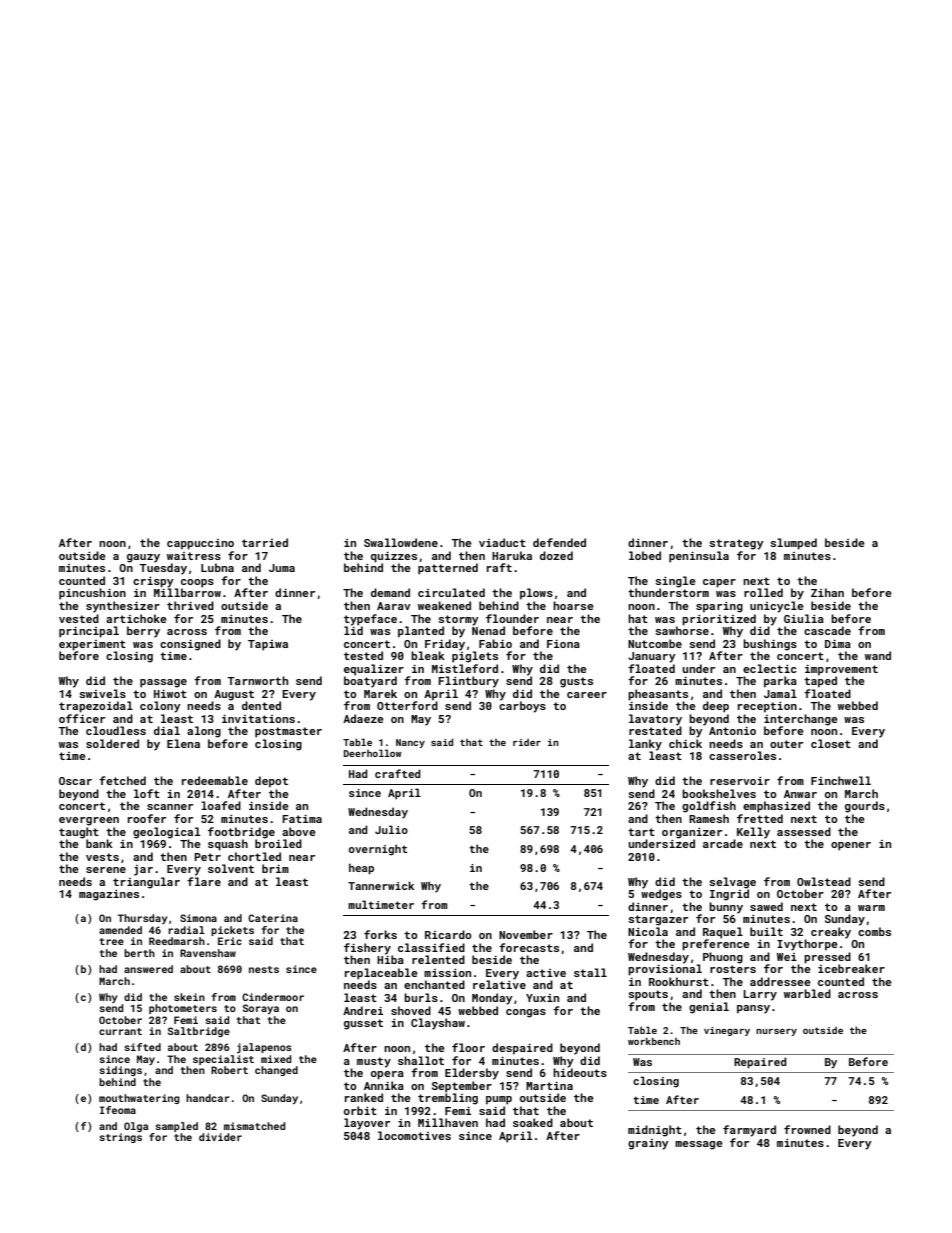 The width and height of the image is (952, 1233). I want to click on active, so click(546, 973).
